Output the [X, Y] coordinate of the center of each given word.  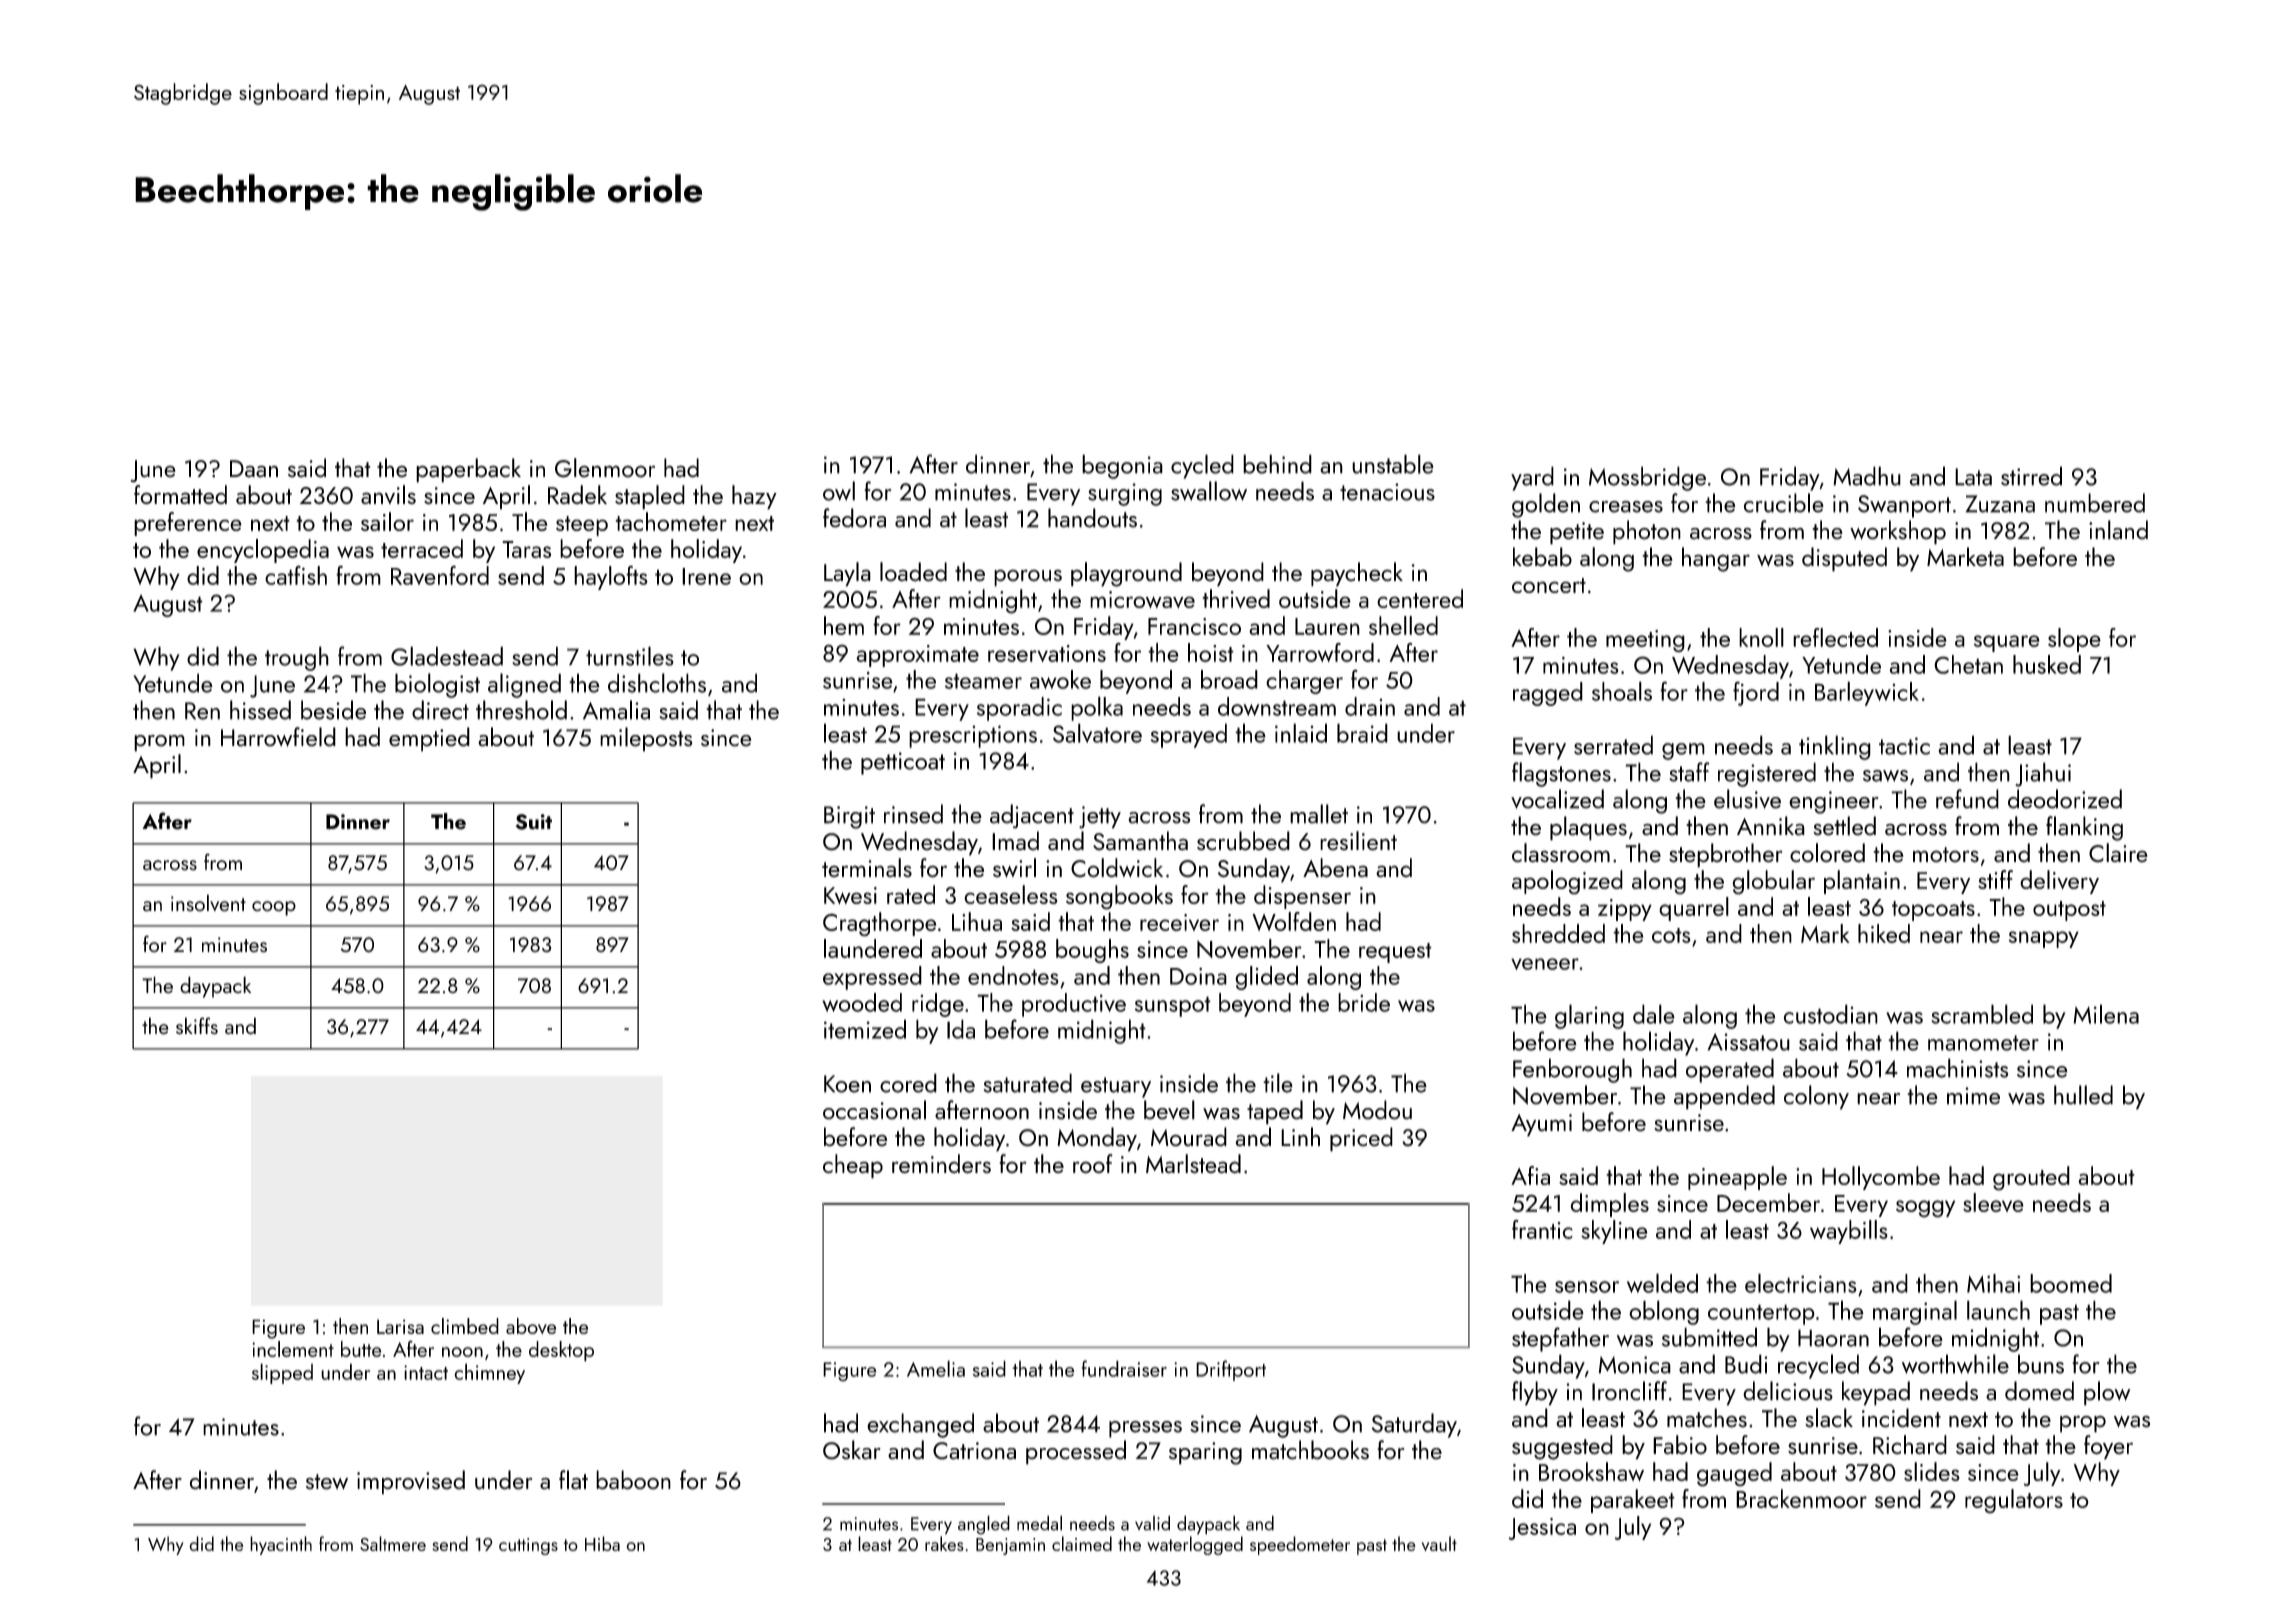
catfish [296, 575]
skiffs [197, 1026]
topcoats [1933, 911]
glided [1266, 978]
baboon [633, 1480]
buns [2041, 1364]
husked [2047, 664]
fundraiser [1124, 1368]
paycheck [1357, 574]
